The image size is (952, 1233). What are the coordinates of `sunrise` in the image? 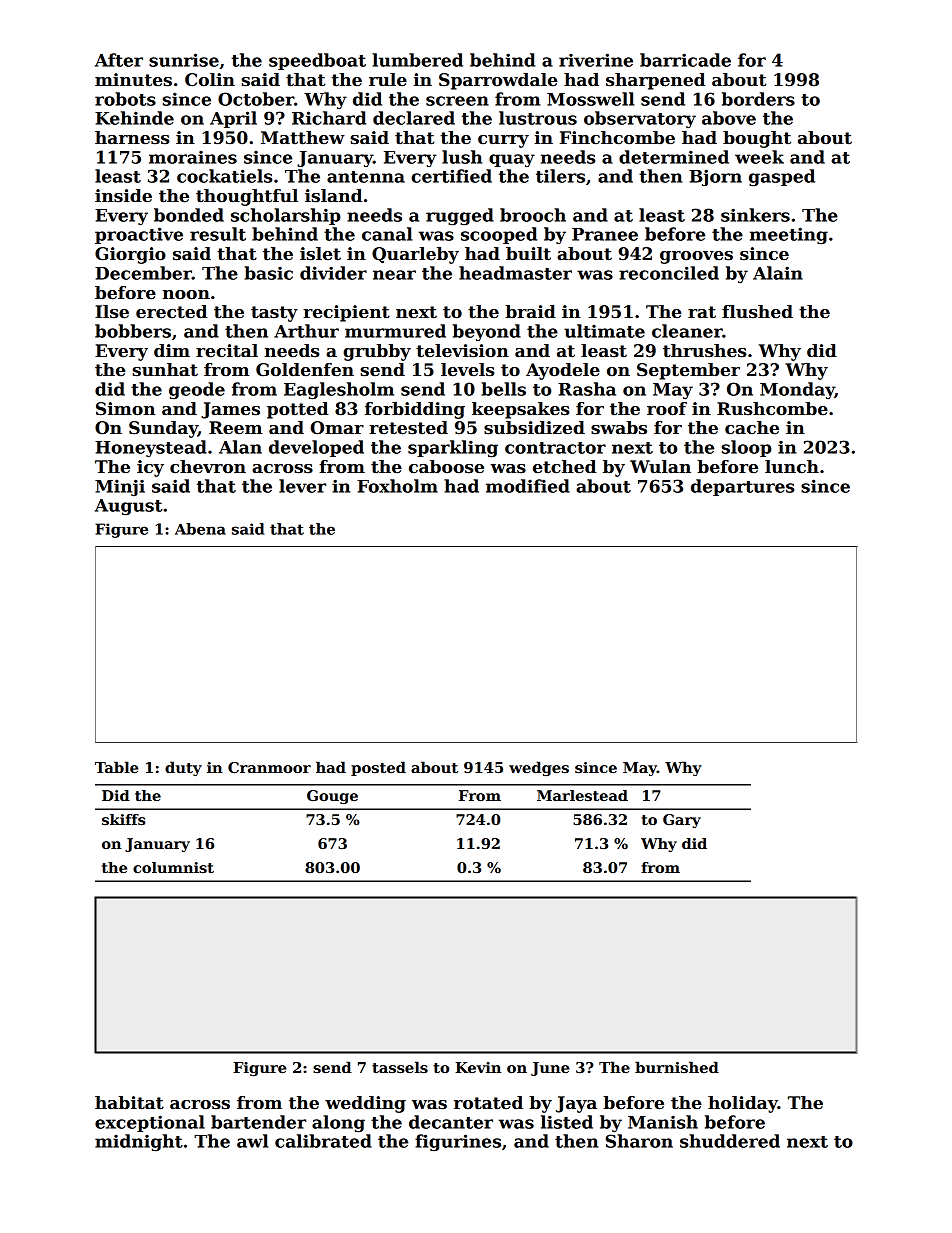 It's located at (184, 60).
